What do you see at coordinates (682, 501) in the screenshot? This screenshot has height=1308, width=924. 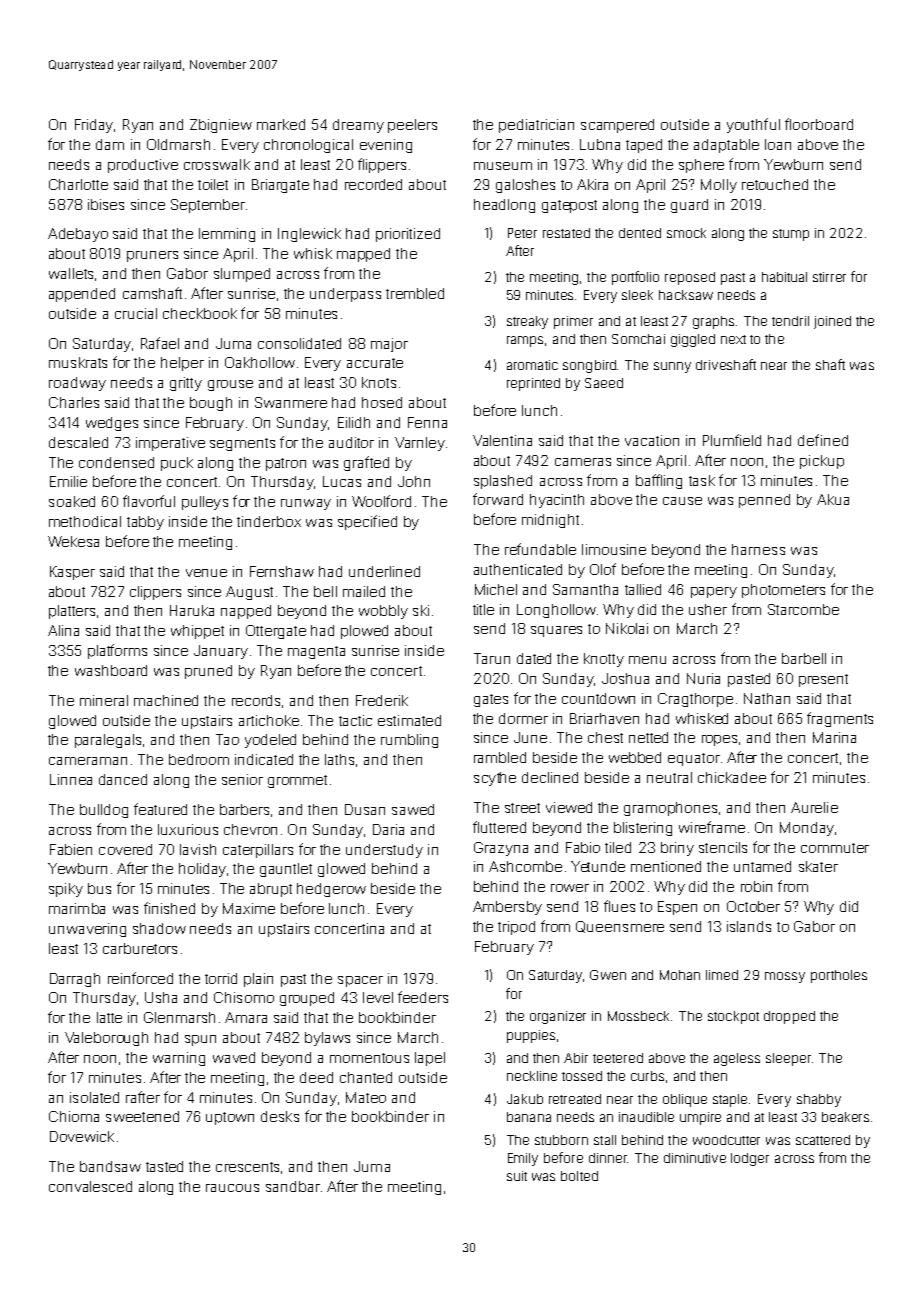 I see `cause` at bounding box center [682, 501].
